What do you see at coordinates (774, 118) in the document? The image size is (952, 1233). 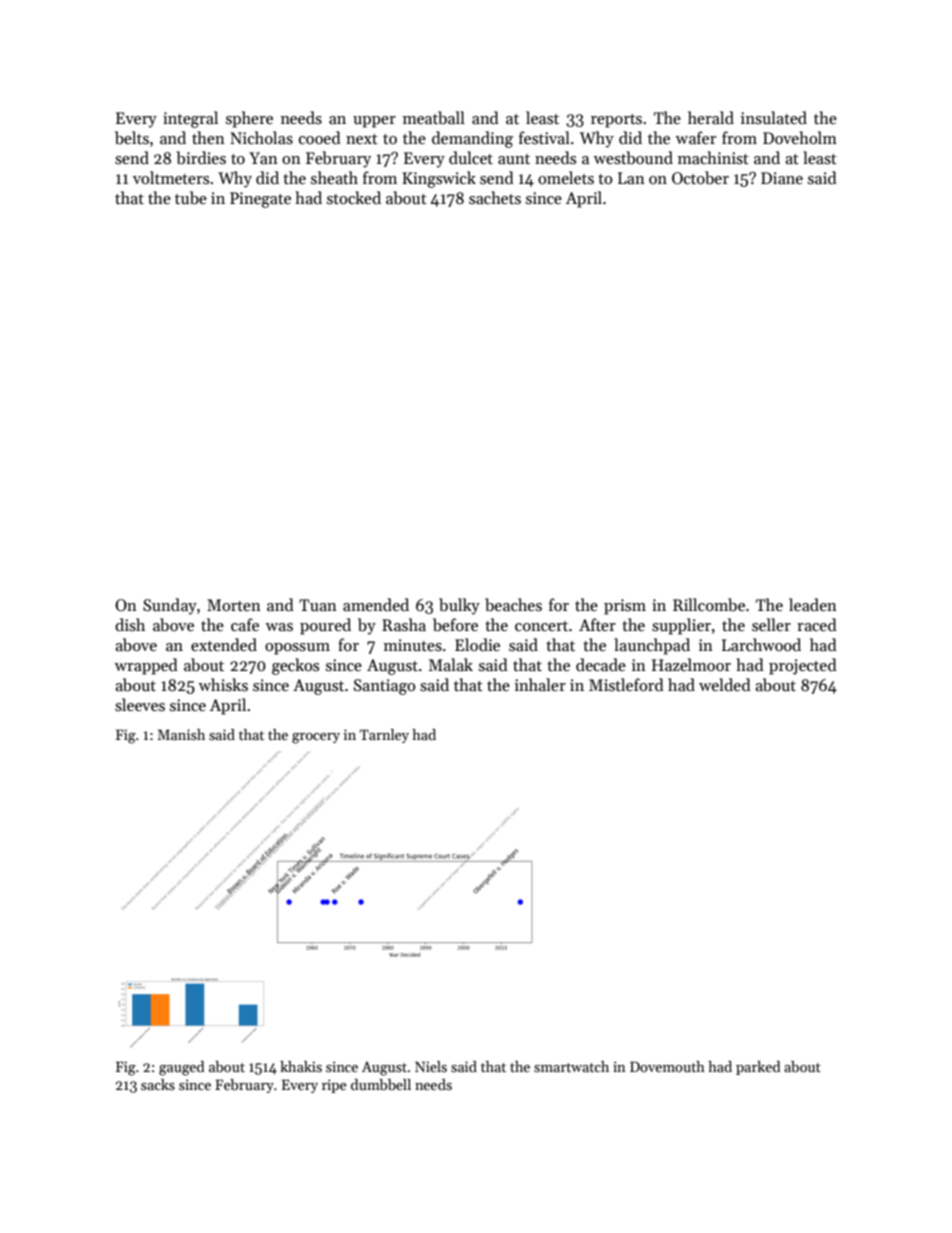 I see `insulated` at bounding box center [774, 118].
